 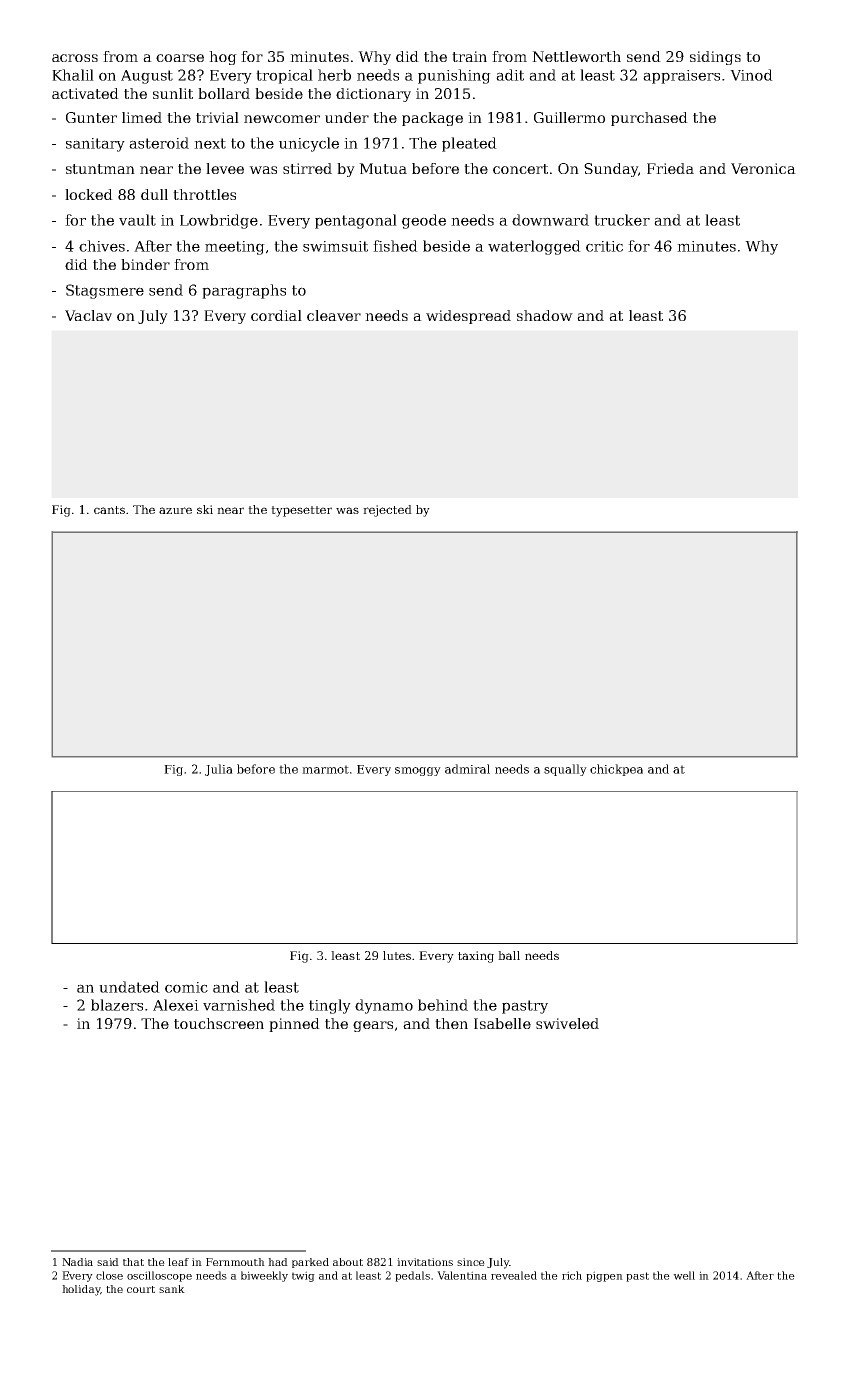 I want to click on Fernmouth, so click(x=235, y=1262).
